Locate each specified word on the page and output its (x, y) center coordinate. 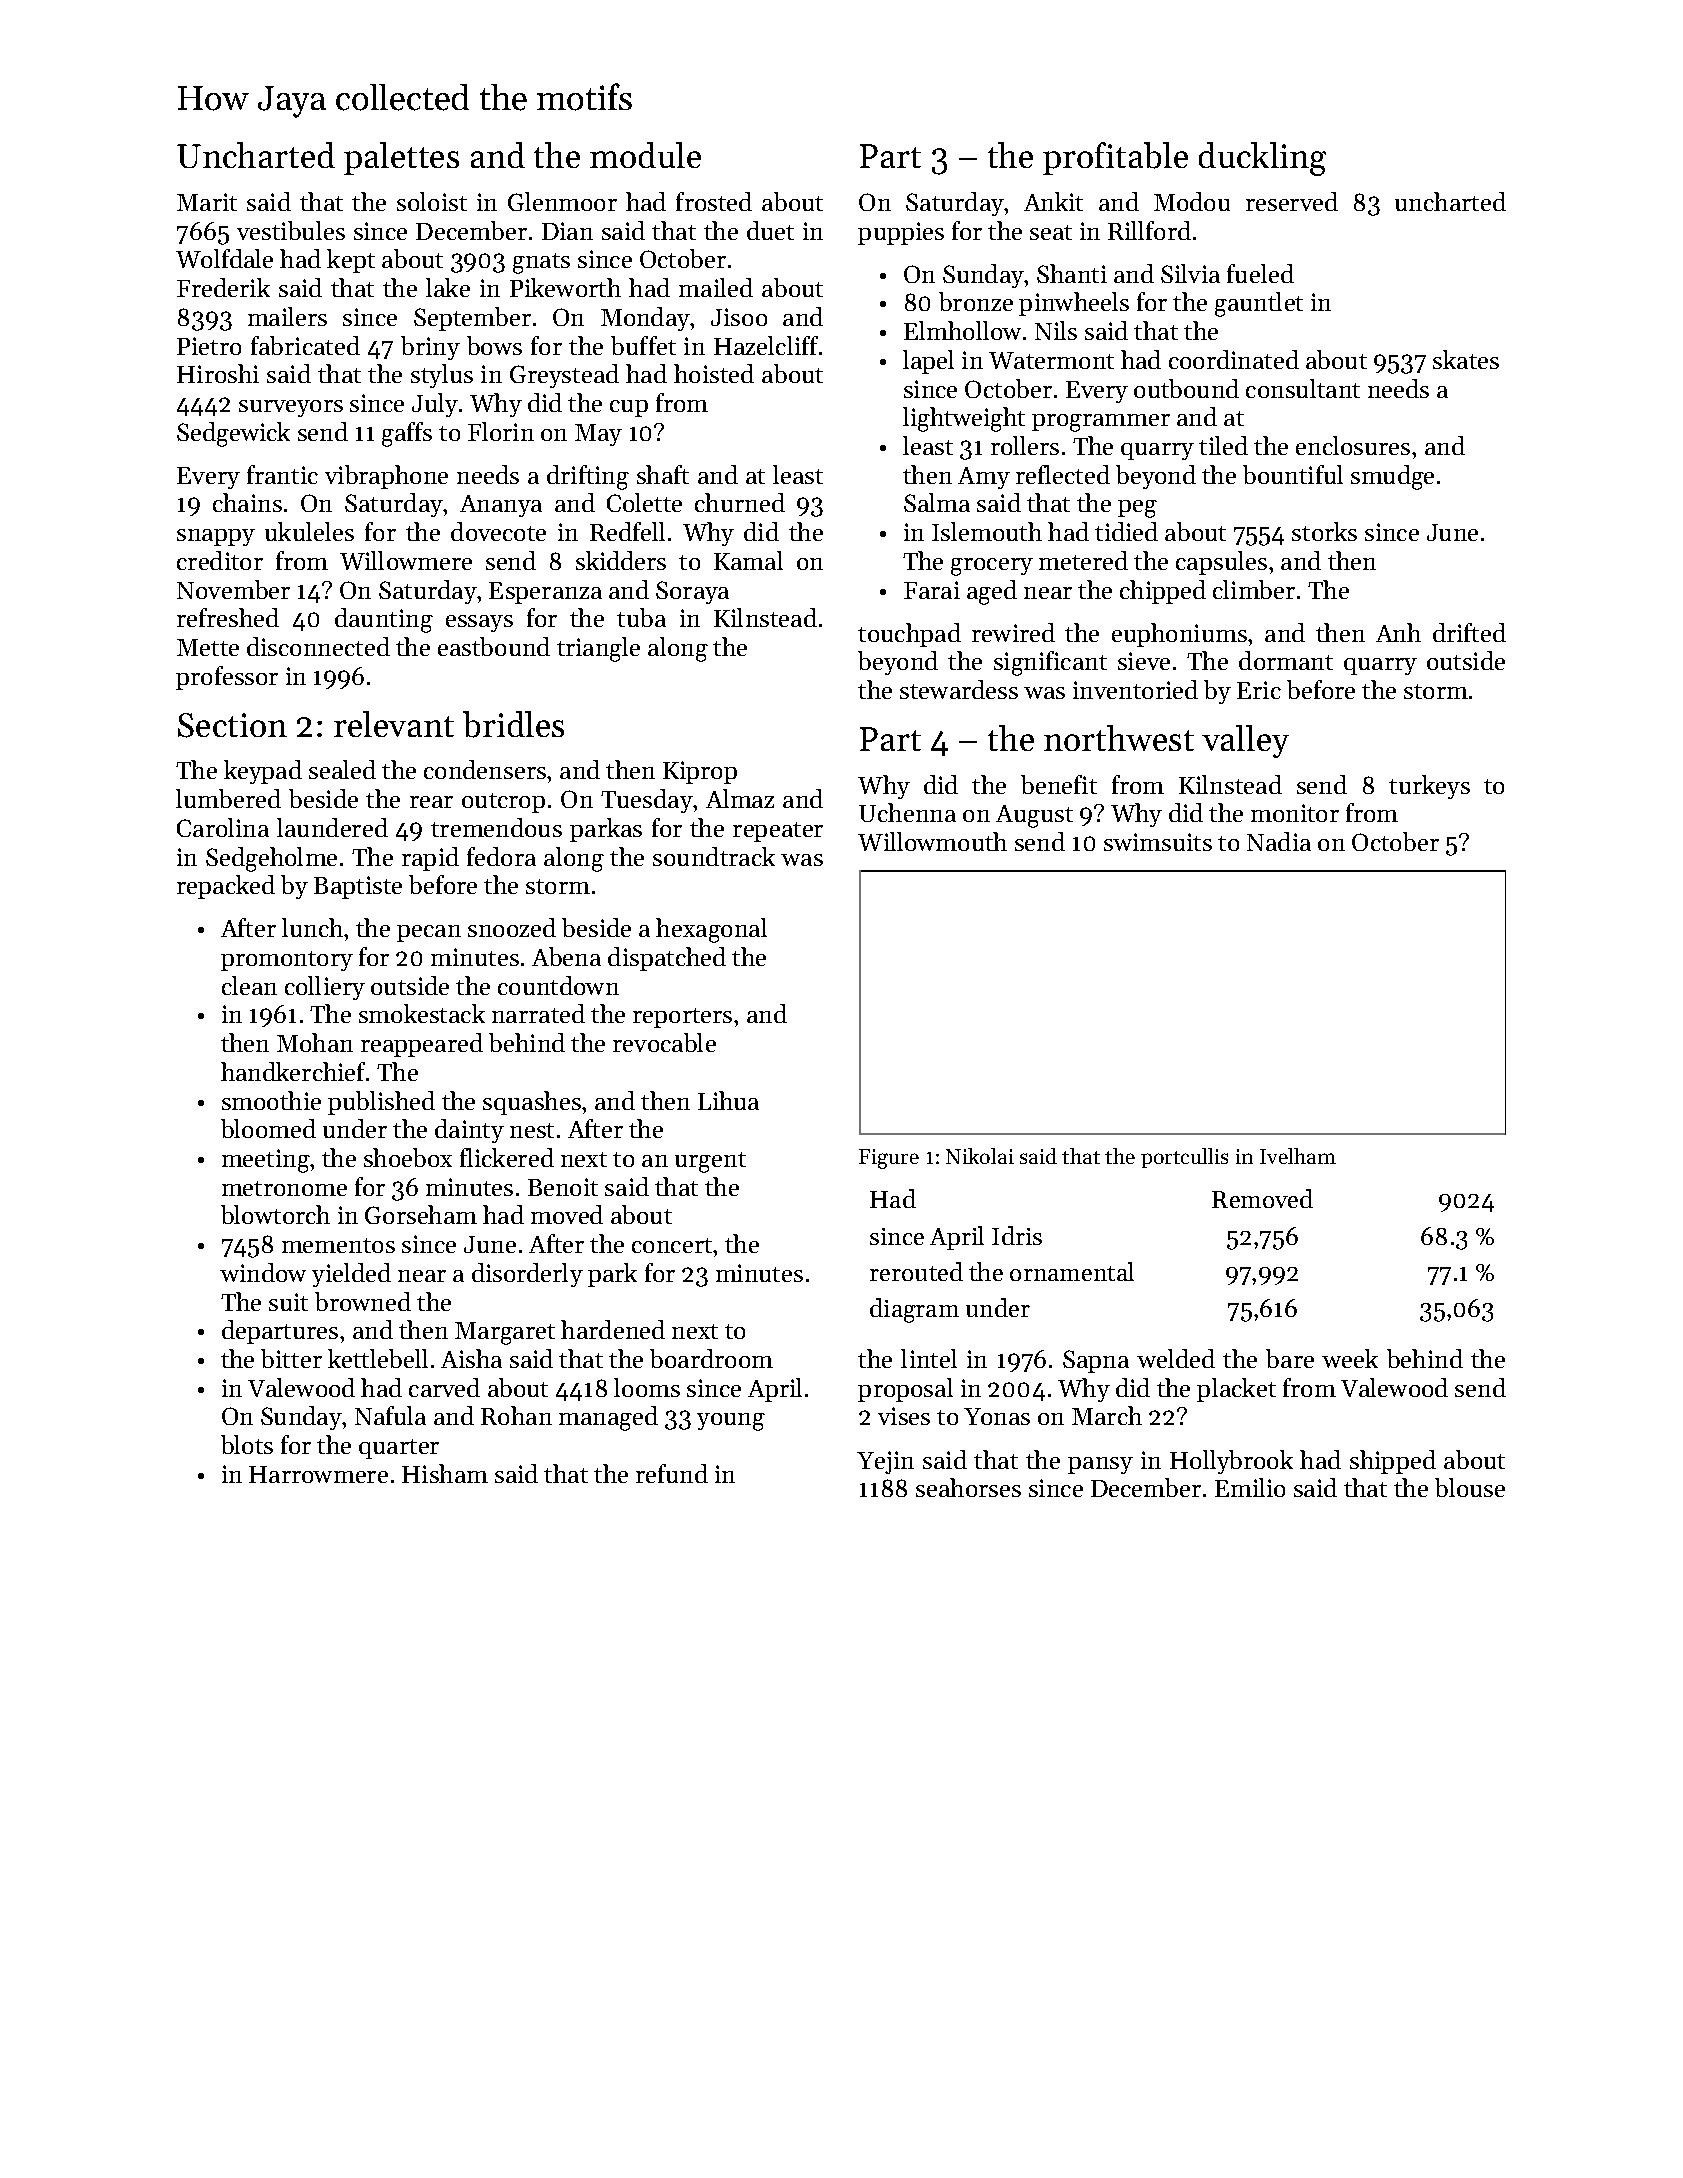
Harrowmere (318, 1474)
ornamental (1072, 1271)
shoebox (408, 1157)
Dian (567, 231)
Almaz (740, 798)
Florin (501, 431)
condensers (485, 769)
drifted (1469, 632)
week (1350, 1358)
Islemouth (987, 531)
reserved (1292, 201)
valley (1245, 741)
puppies (901, 233)
